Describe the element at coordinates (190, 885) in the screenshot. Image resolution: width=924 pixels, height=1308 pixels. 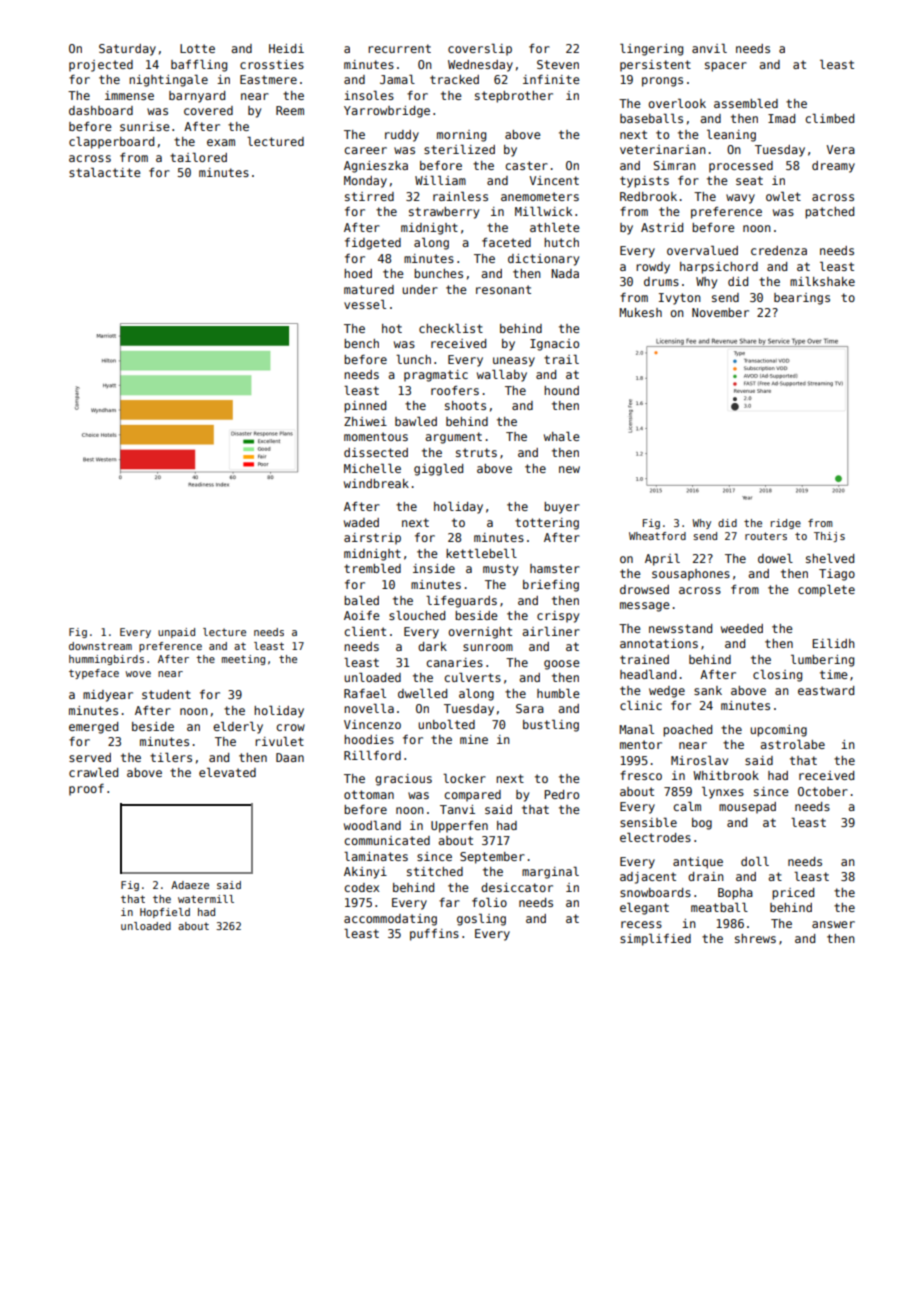
I see `Adaeze` at that location.
